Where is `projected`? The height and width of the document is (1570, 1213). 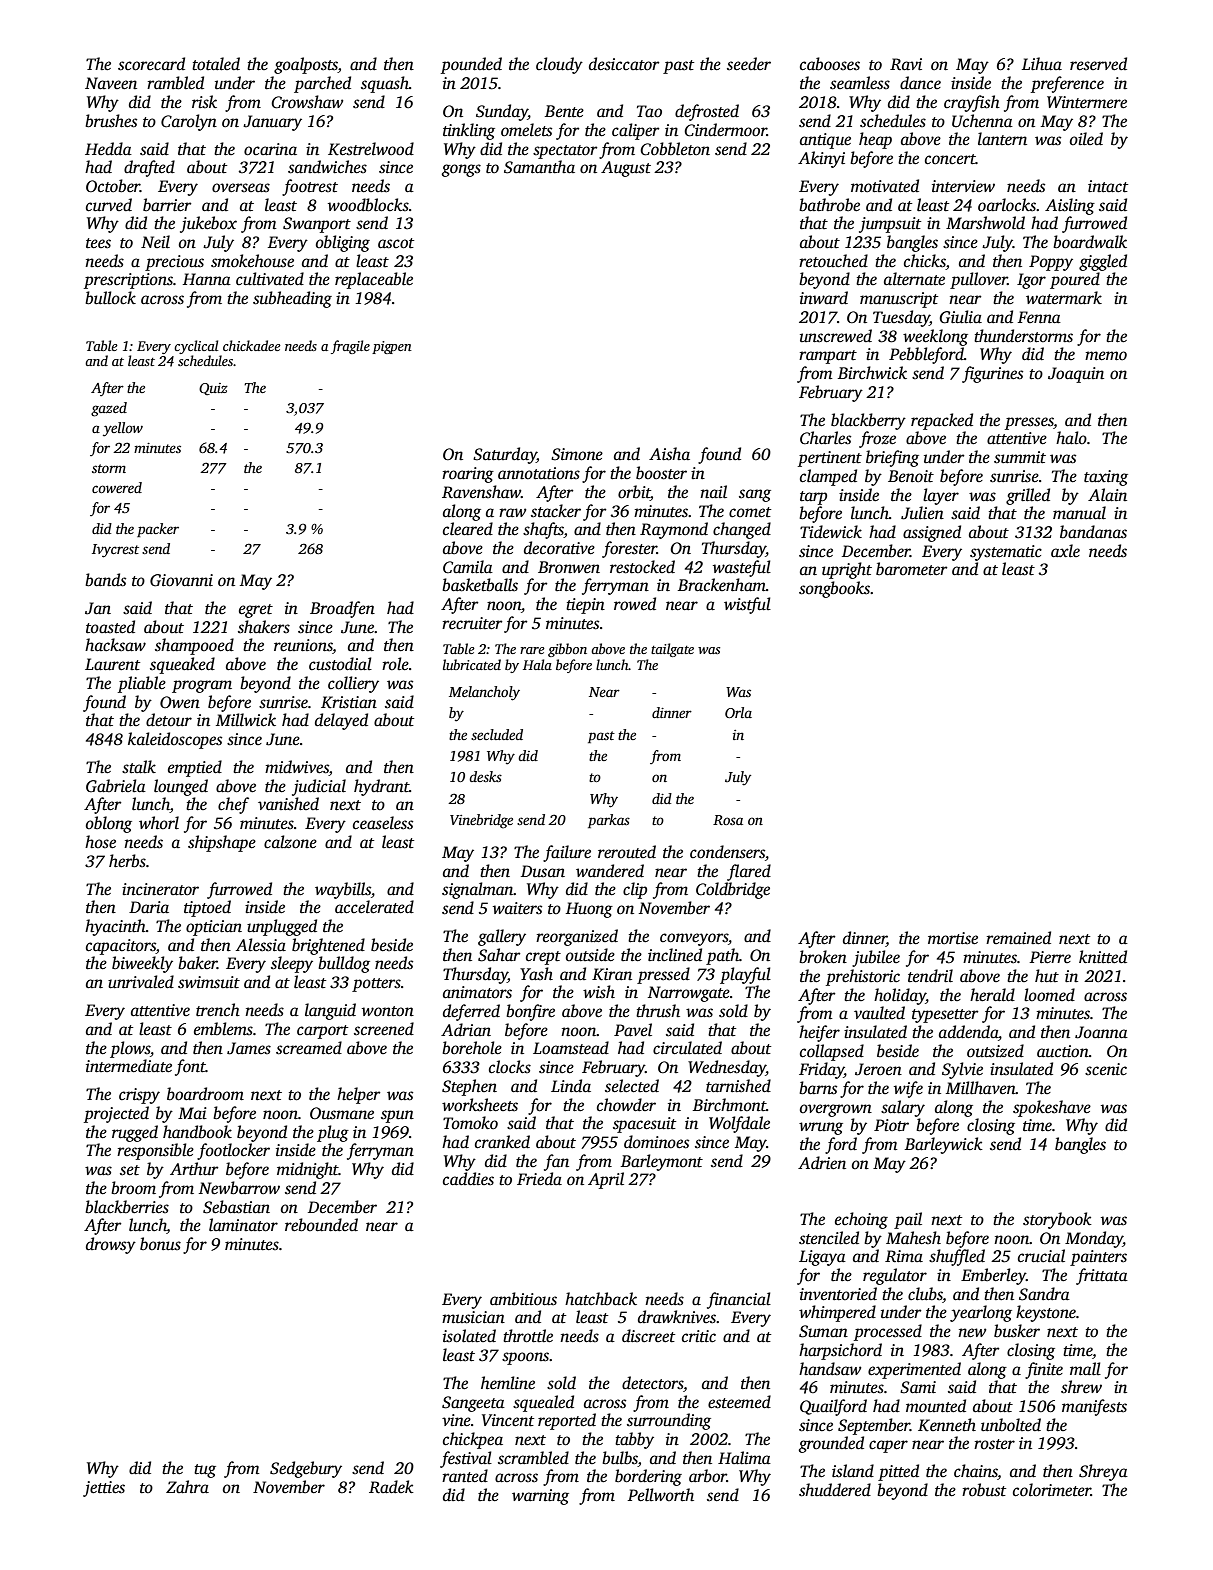
projected is located at coordinates (116, 1114).
